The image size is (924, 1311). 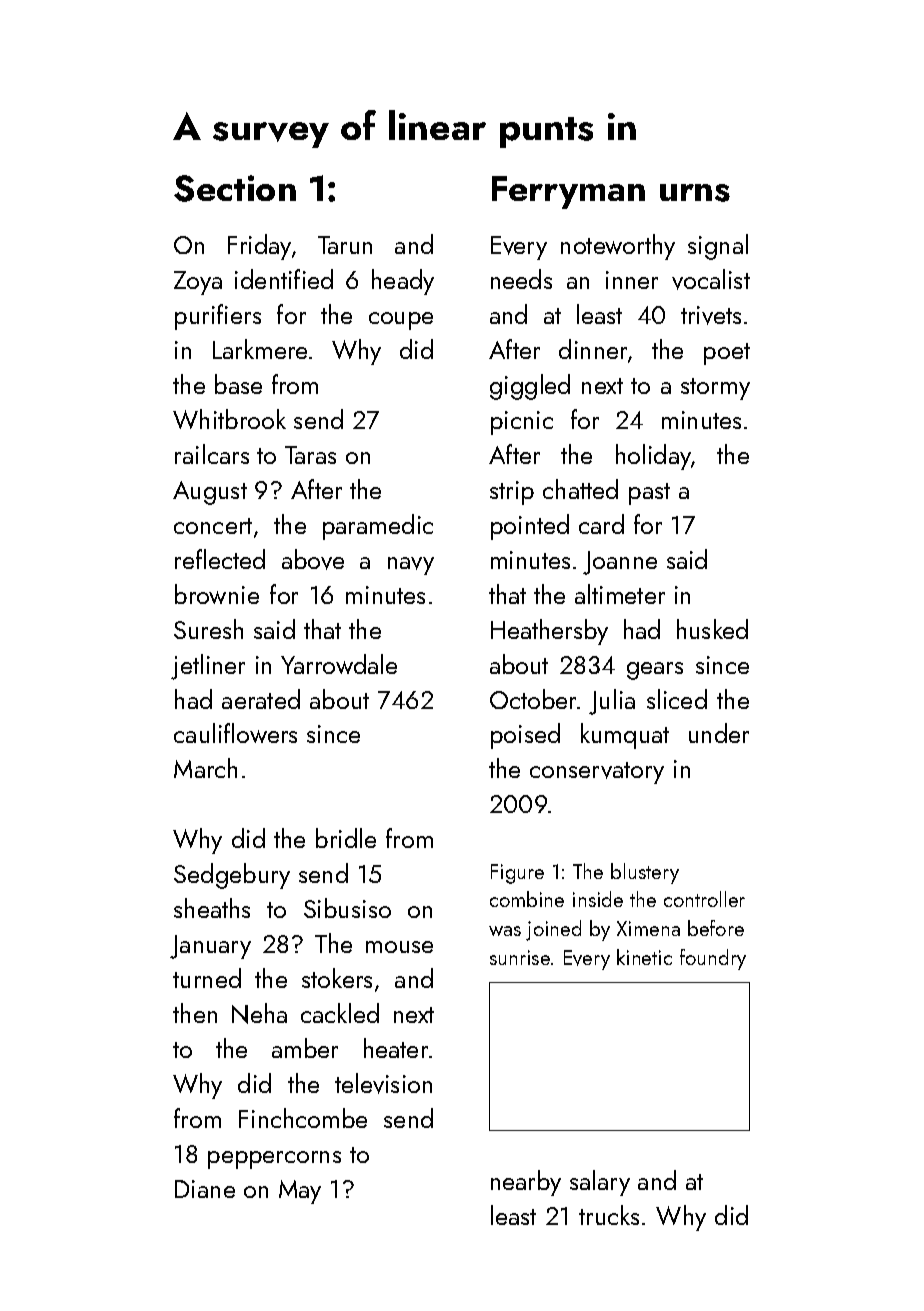 What do you see at coordinates (205, 768) in the image?
I see `March` at bounding box center [205, 768].
